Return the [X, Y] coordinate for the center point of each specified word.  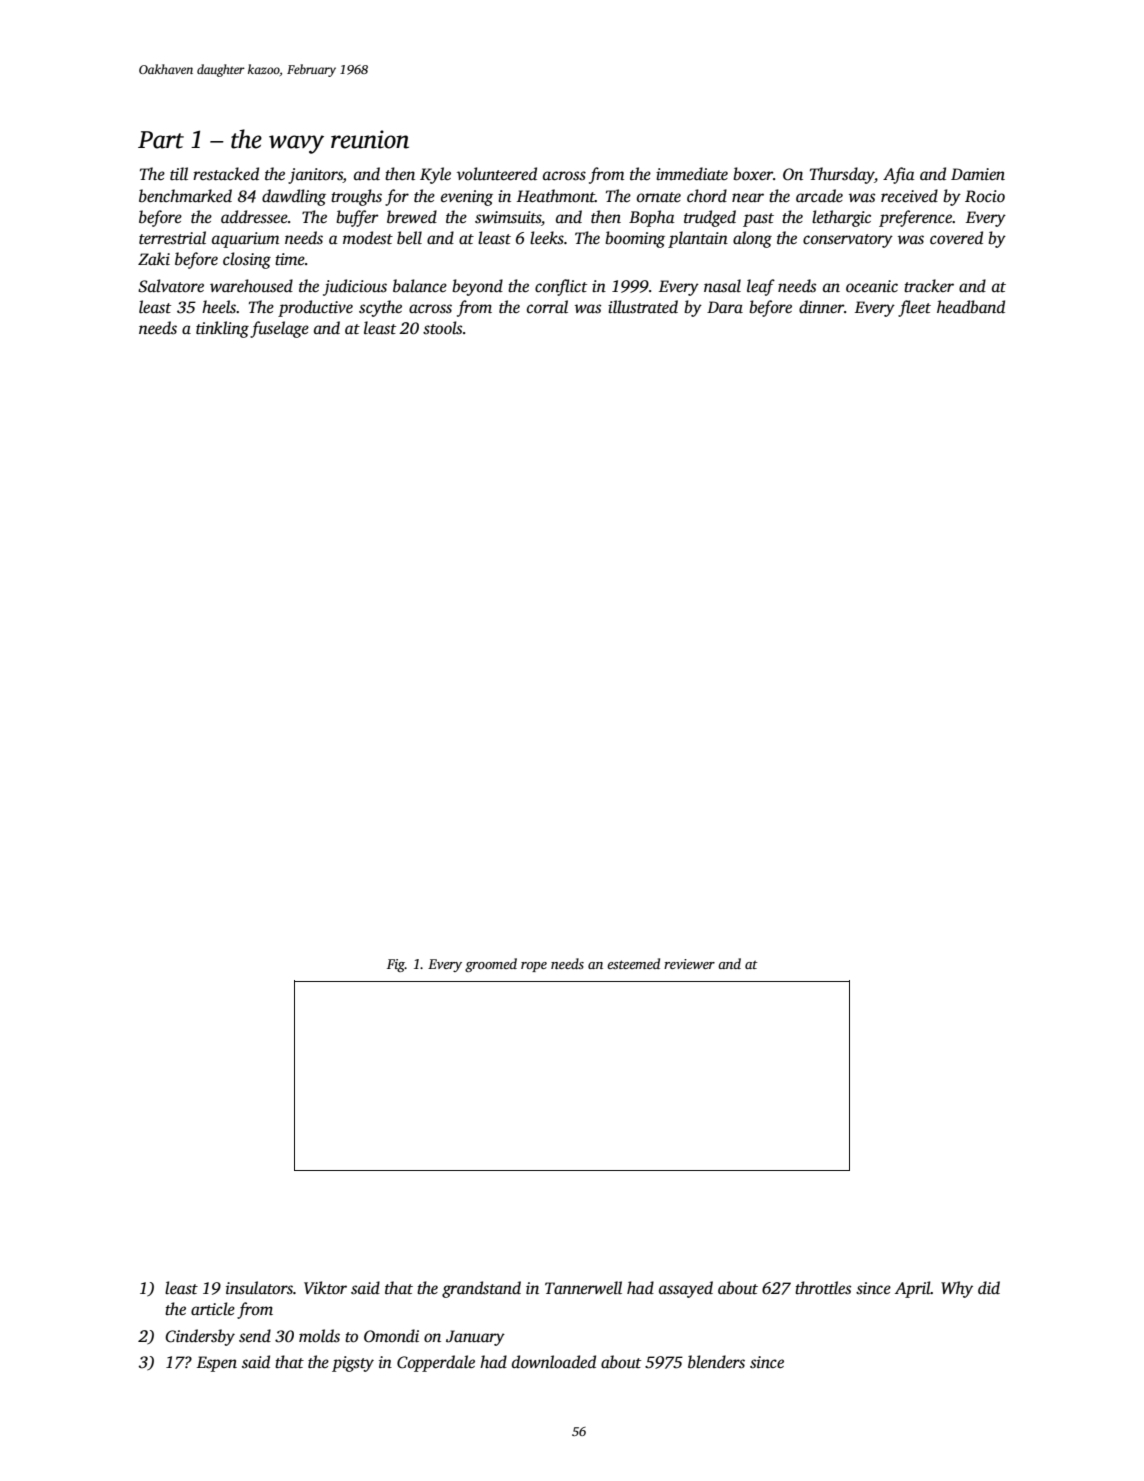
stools [442, 328]
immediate [692, 174]
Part [161, 140]
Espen [217, 1364]
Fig [396, 965]
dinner [821, 306]
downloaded [554, 1362]
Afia [899, 175]
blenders [716, 1362]
